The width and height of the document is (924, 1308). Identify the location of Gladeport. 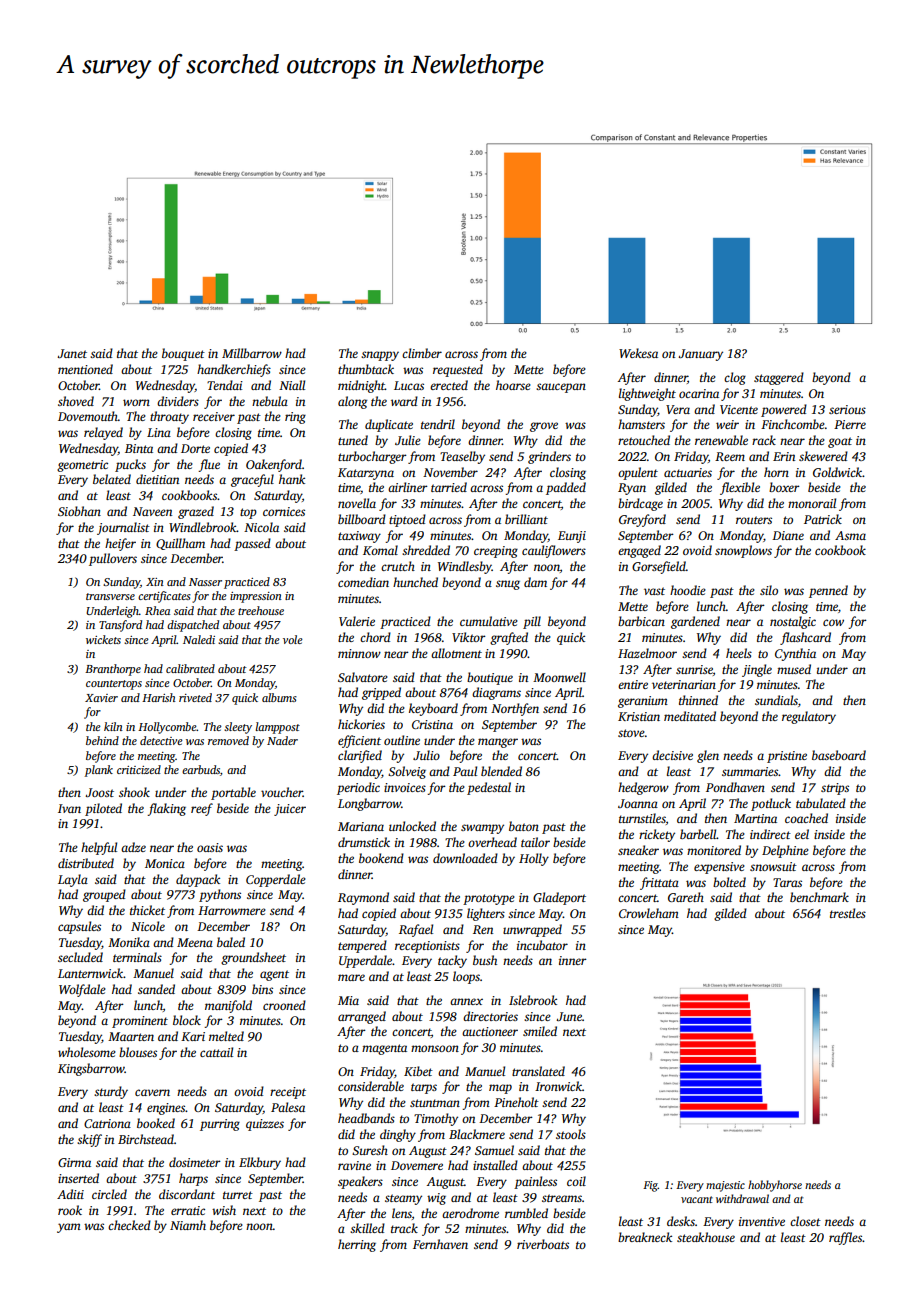
(559, 898).
